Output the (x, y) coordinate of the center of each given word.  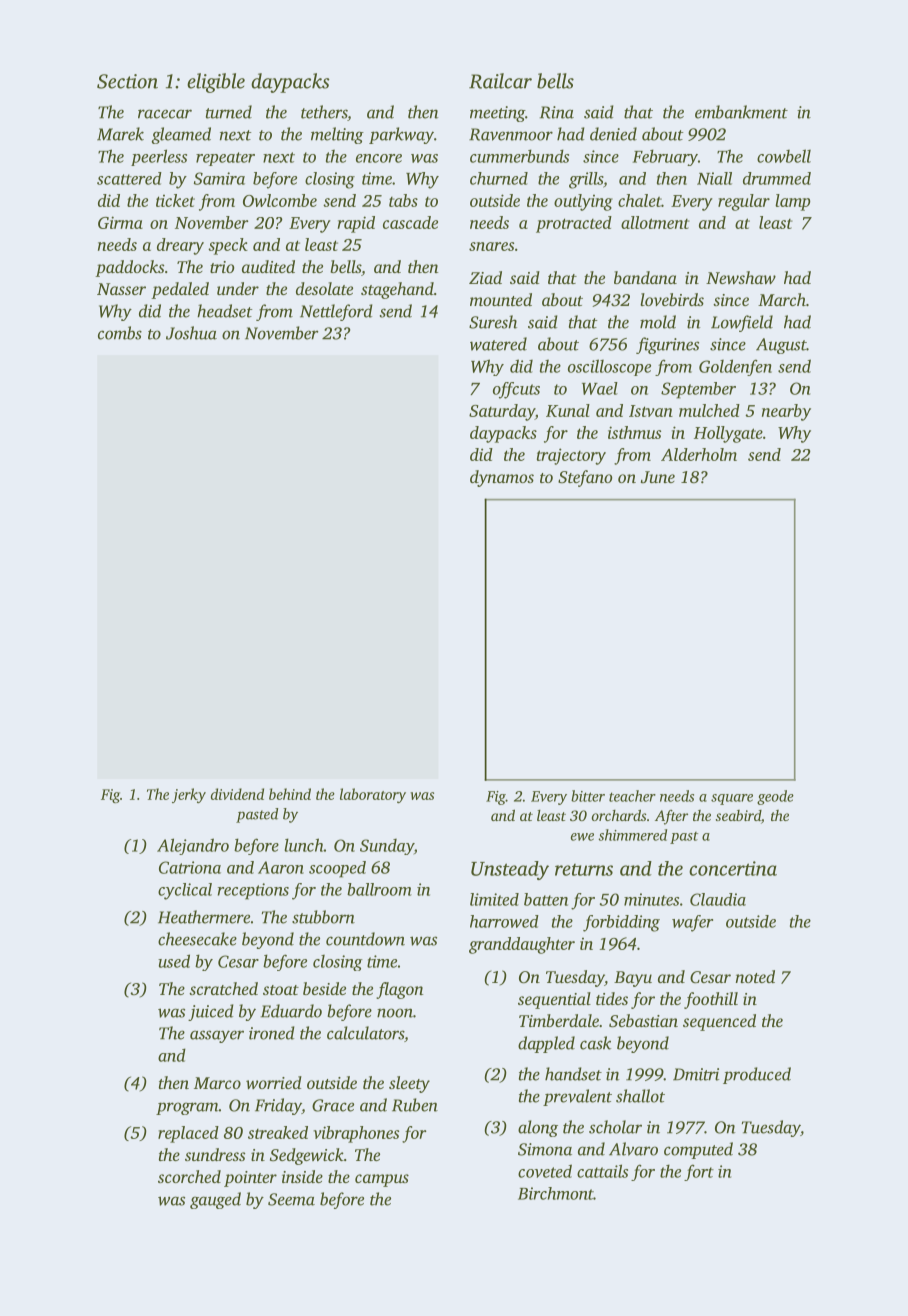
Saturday (502, 412)
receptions (253, 891)
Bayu (633, 979)
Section (127, 81)
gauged (215, 1200)
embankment (741, 112)
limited (494, 899)
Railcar (500, 81)
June (658, 477)
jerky (189, 795)
